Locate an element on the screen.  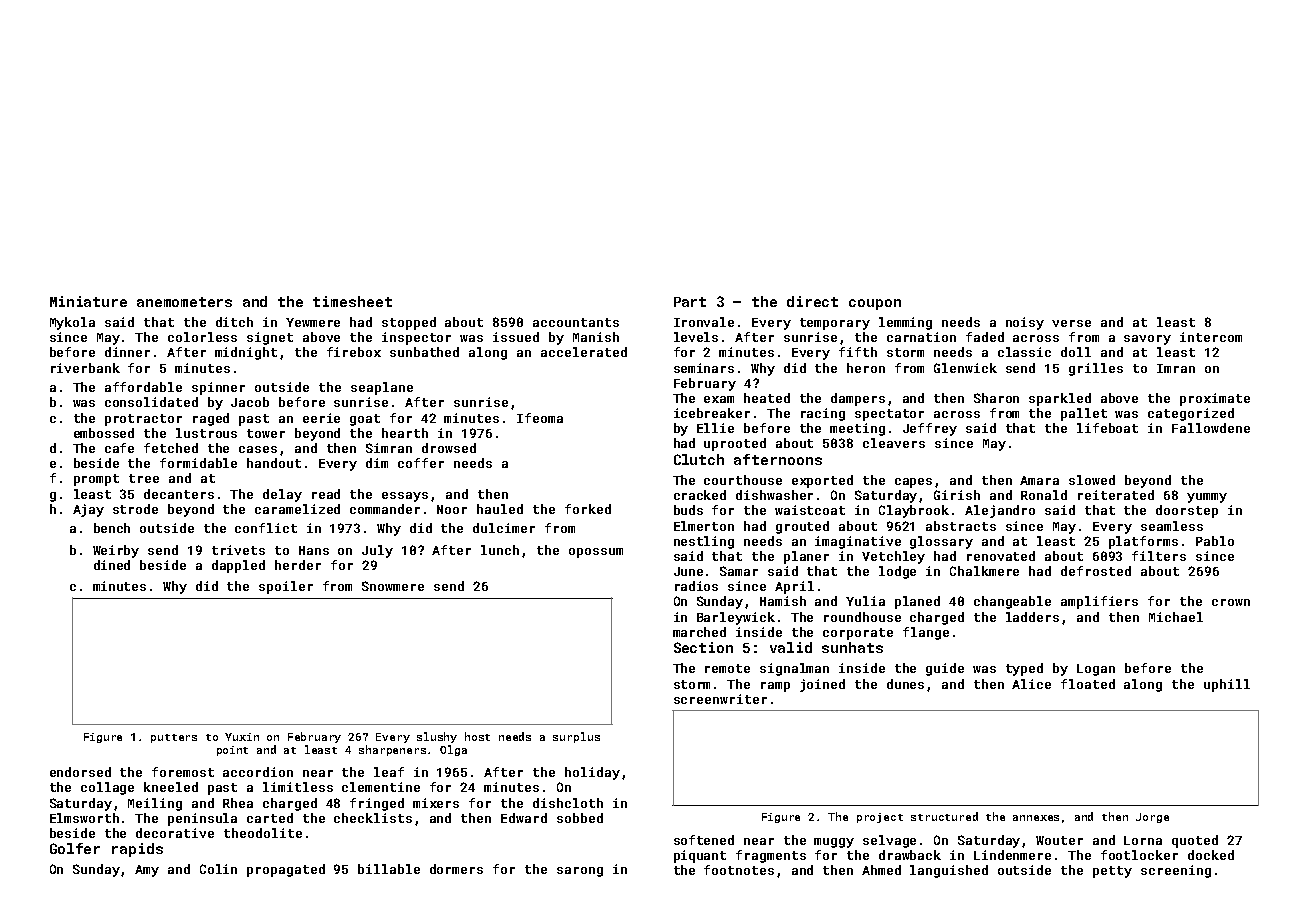
joined is located at coordinates (822, 685).
